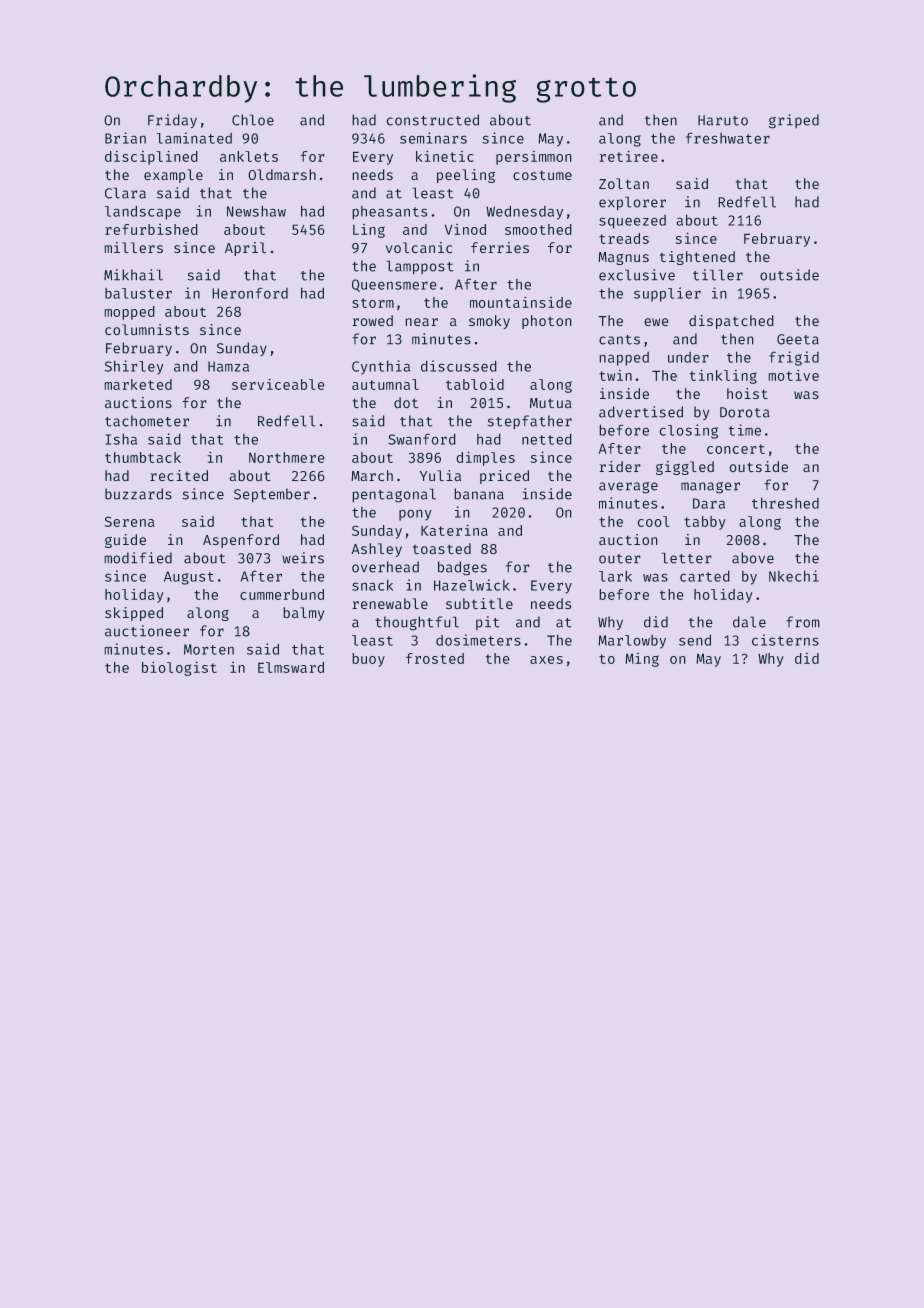  What do you see at coordinates (747, 393) in the page?
I see `hoist` at bounding box center [747, 393].
